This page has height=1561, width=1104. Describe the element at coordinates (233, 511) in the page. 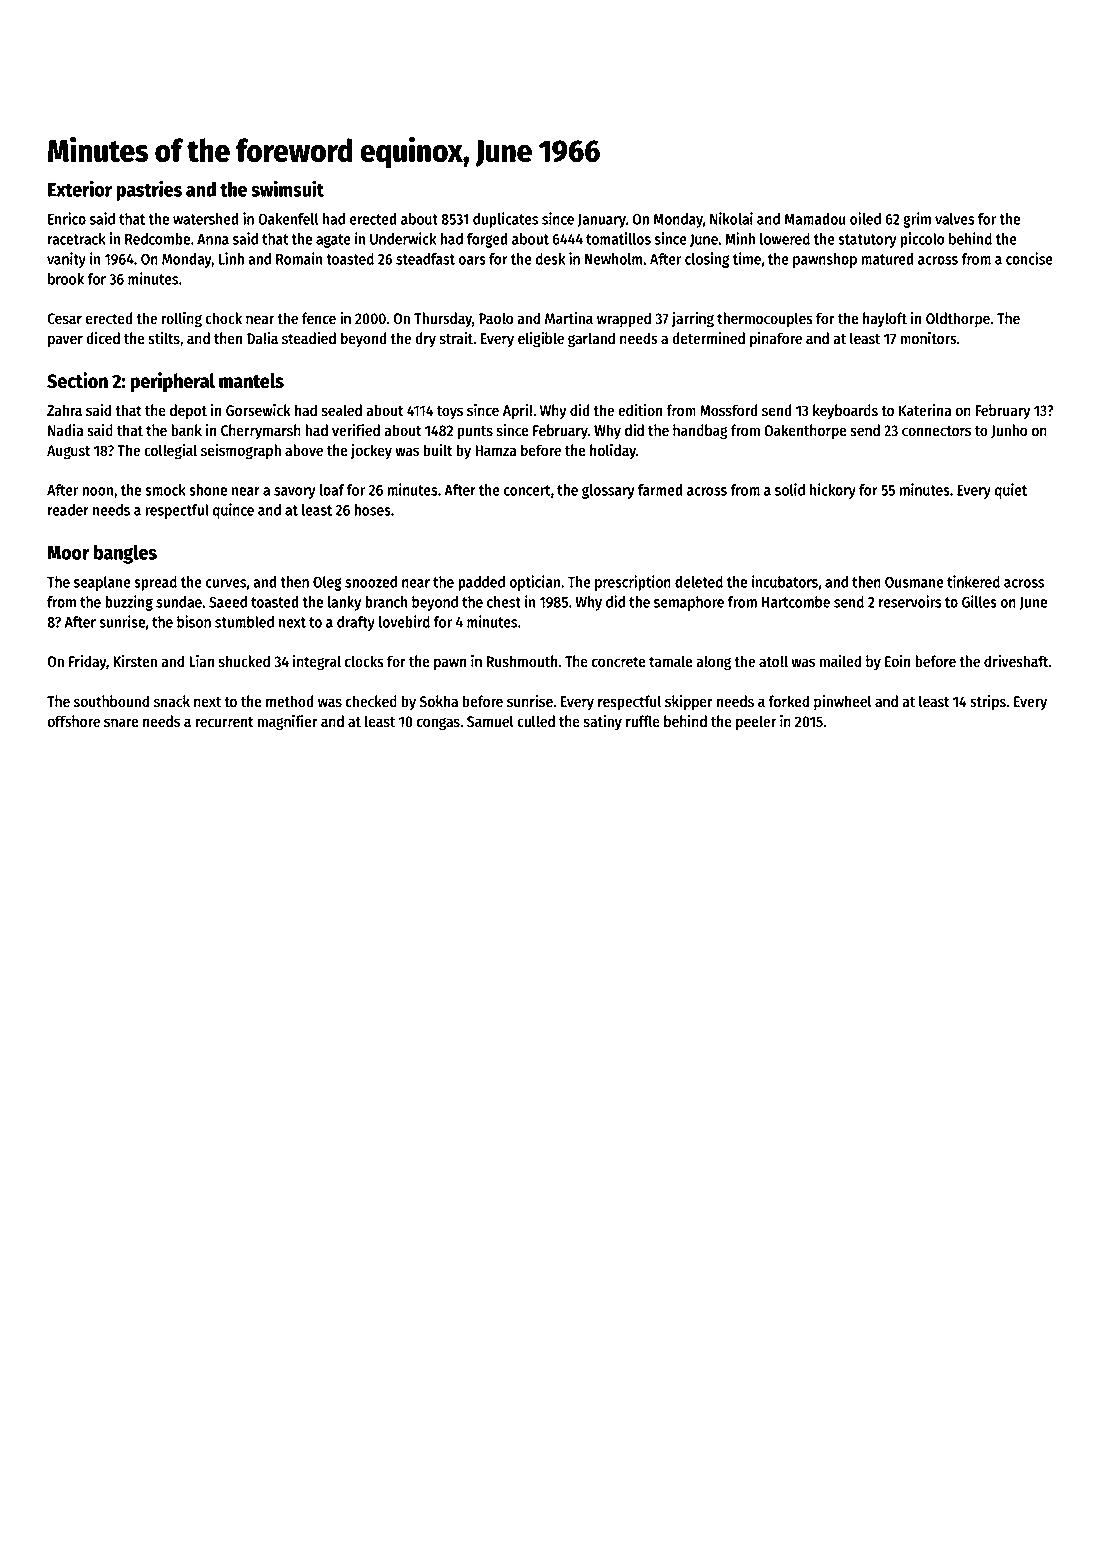

I see `quince` at that location.
